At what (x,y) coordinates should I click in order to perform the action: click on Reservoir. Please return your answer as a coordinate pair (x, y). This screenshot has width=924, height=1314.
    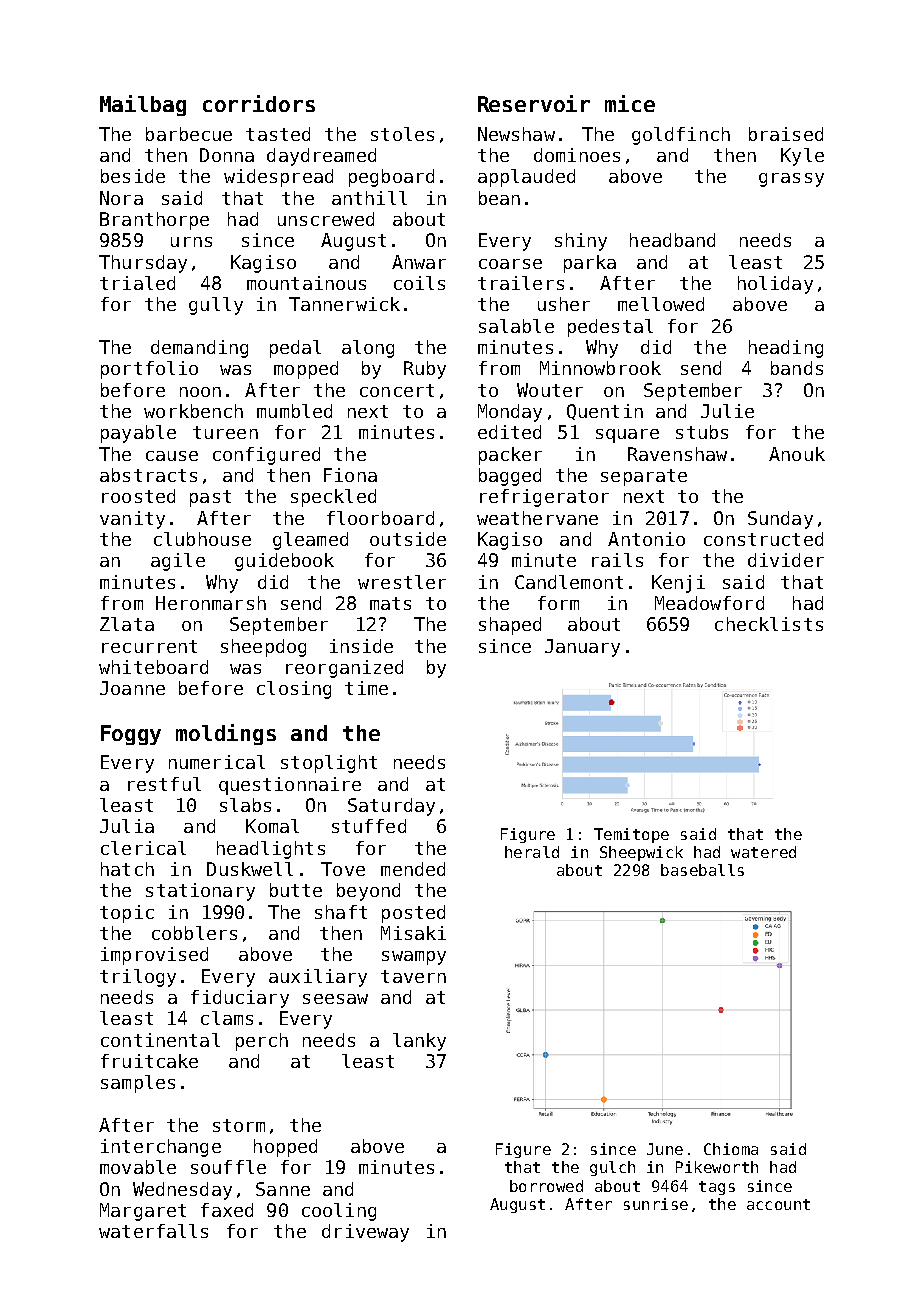
    Looking at the image, I should click on (534, 103).
